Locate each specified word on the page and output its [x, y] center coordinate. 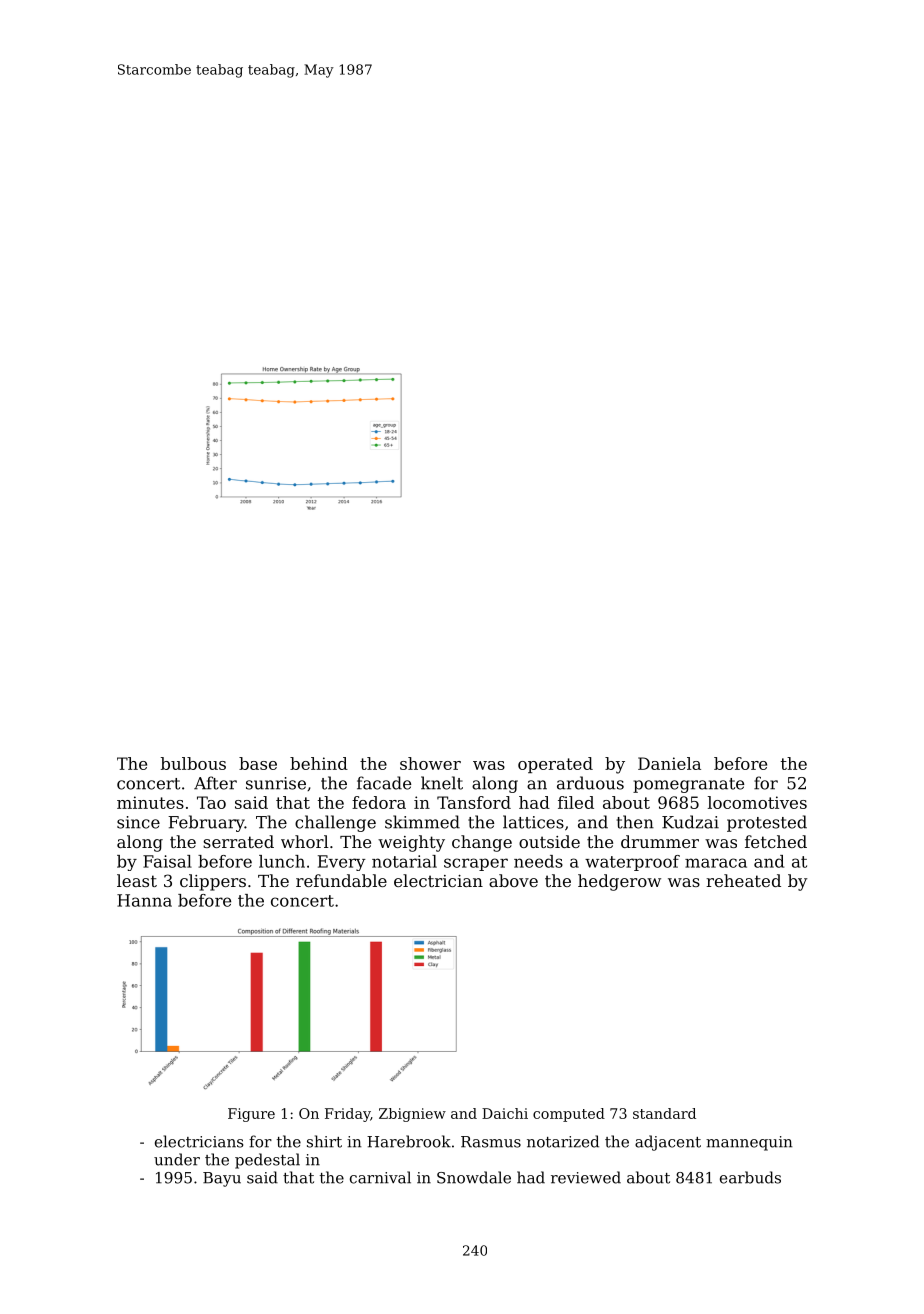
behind [319, 763]
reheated [743, 880]
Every [342, 863]
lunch [282, 861]
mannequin [749, 1143]
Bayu [222, 1179]
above [513, 880]
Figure [251, 1115]
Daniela [669, 763]
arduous [590, 783]
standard [664, 1113]
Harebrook [409, 1141]
